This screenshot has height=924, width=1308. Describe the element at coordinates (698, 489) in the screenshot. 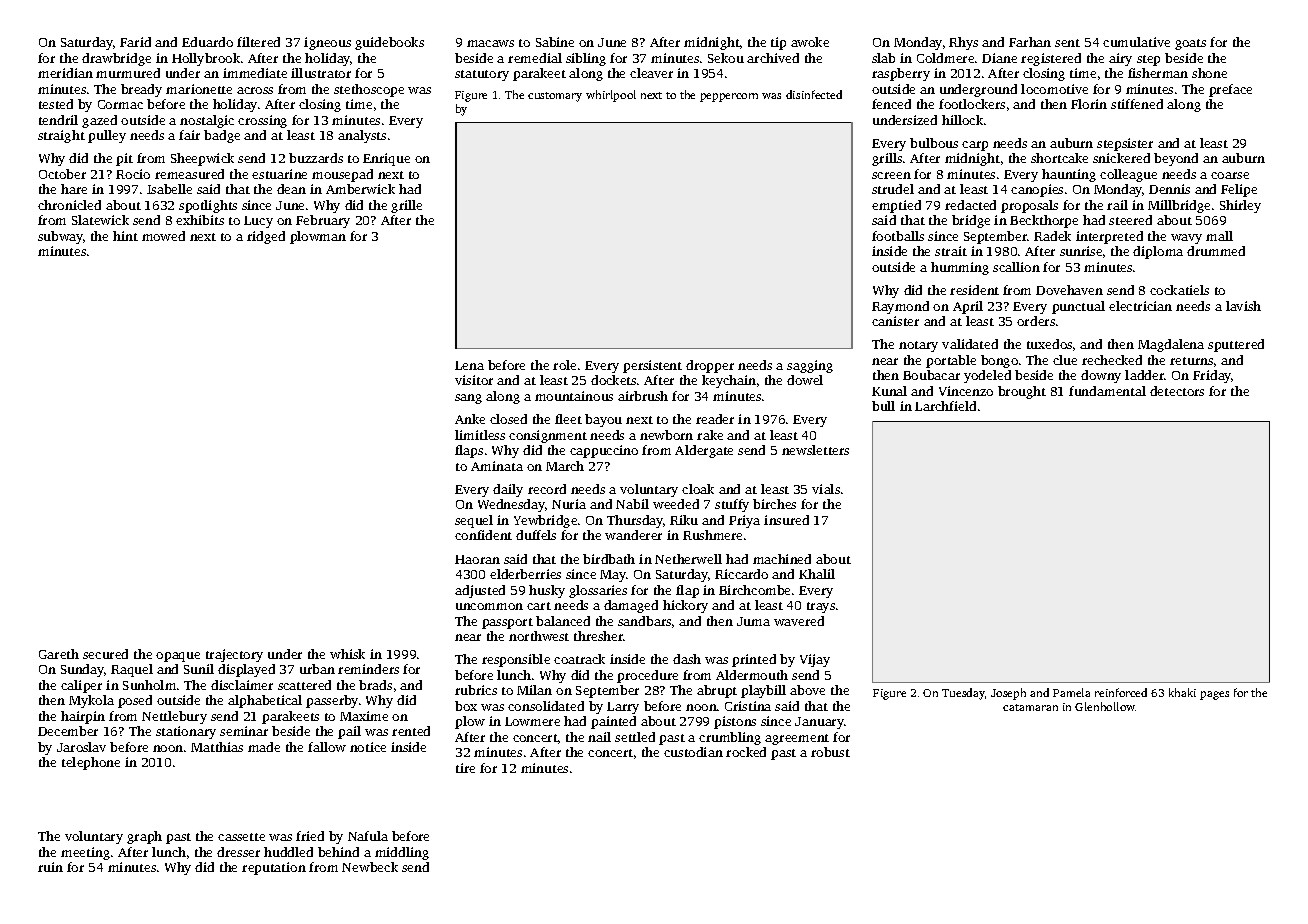

I see `cloak` at that location.
